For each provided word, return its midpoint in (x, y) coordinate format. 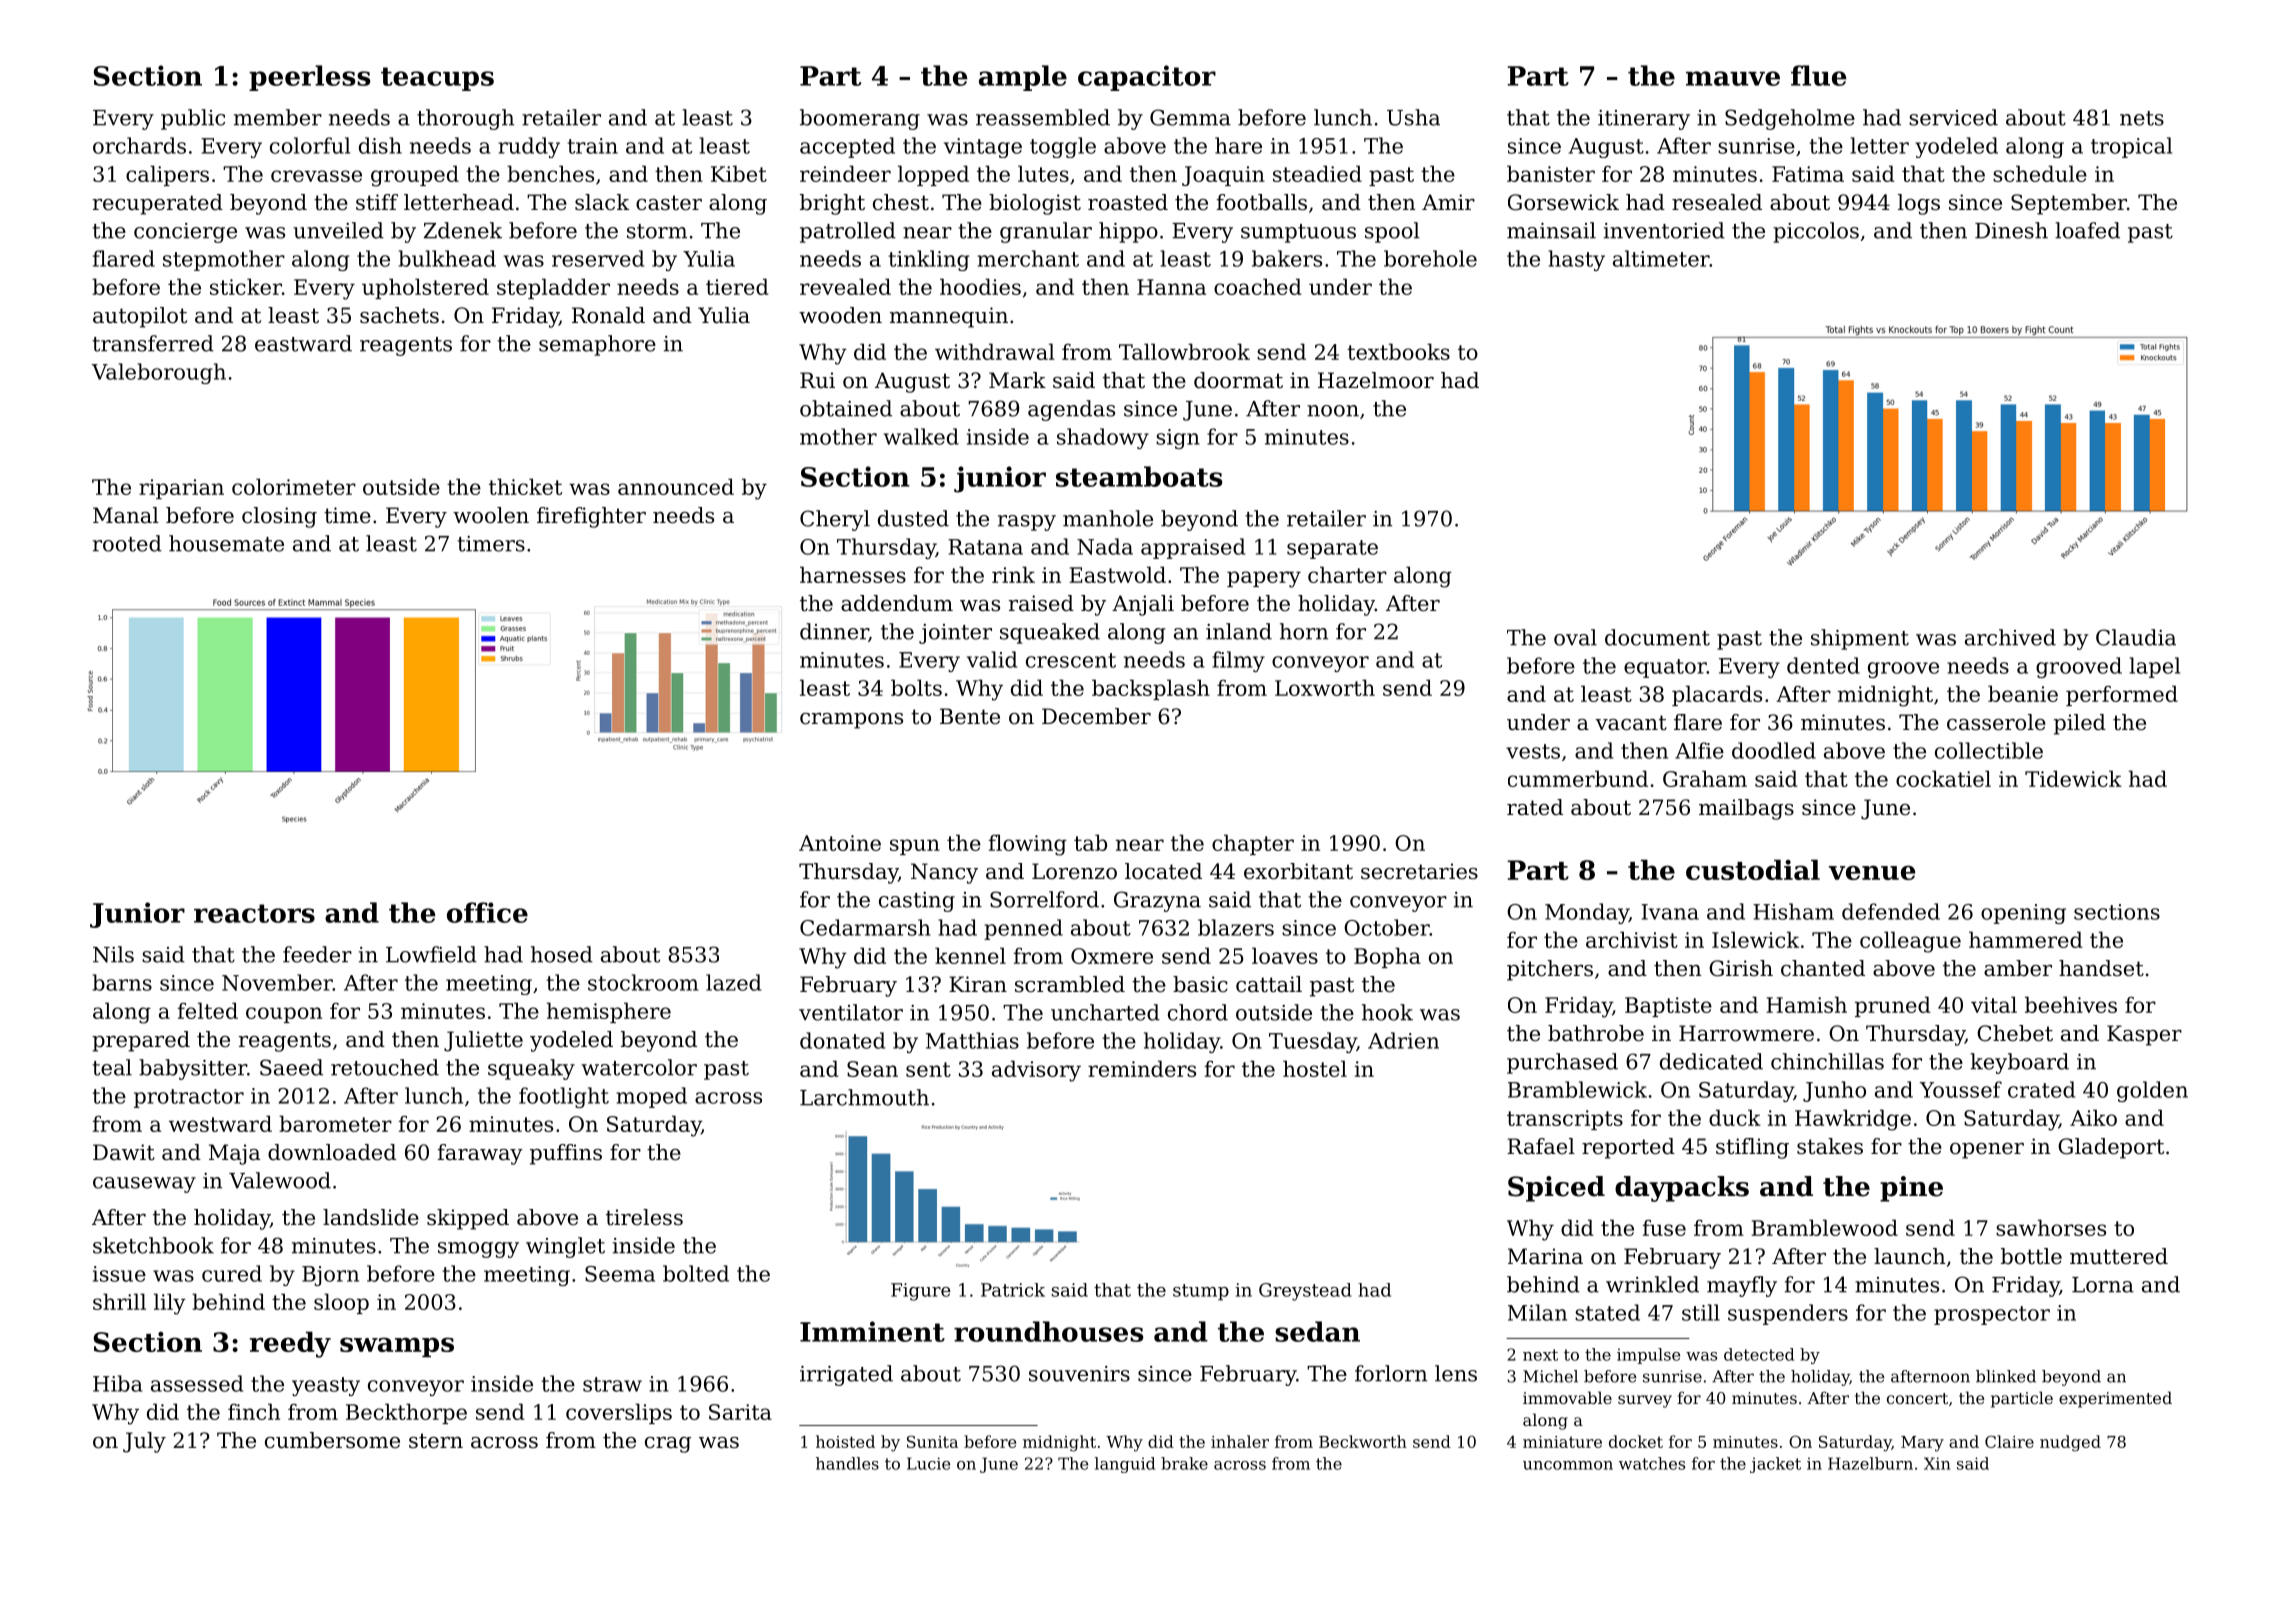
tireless (644, 1217)
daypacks (1682, 1189)
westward (220, 1123)
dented (1823, 665)
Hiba (118, 1383)
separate (1332, 549)
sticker (246, 286)
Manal (126, 515)
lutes (1043, 173)
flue (1819, 75)
